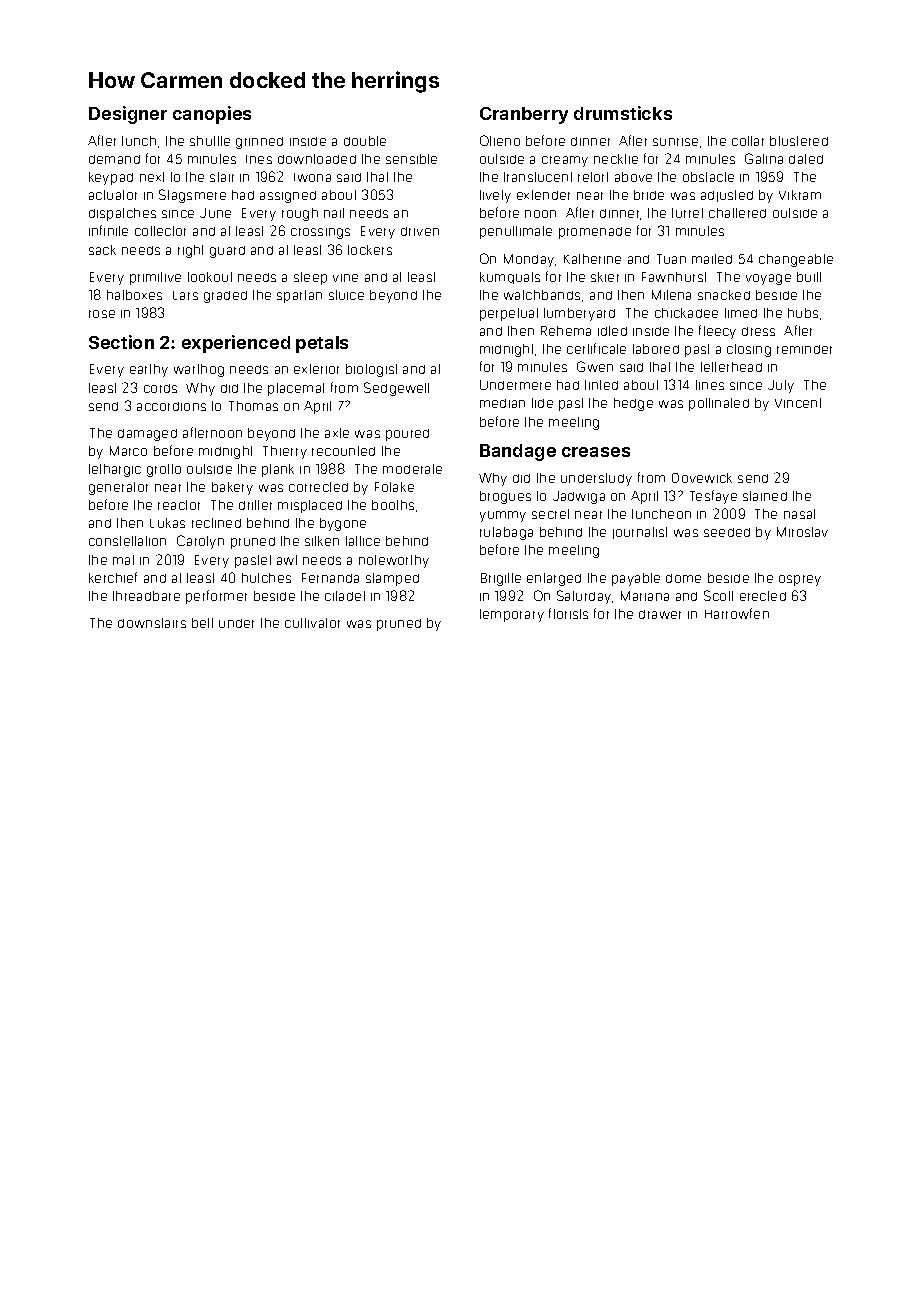 Image resolution: width=924 pixels, height=1308 pixels. I want to click on stained, so click(765, 496).
